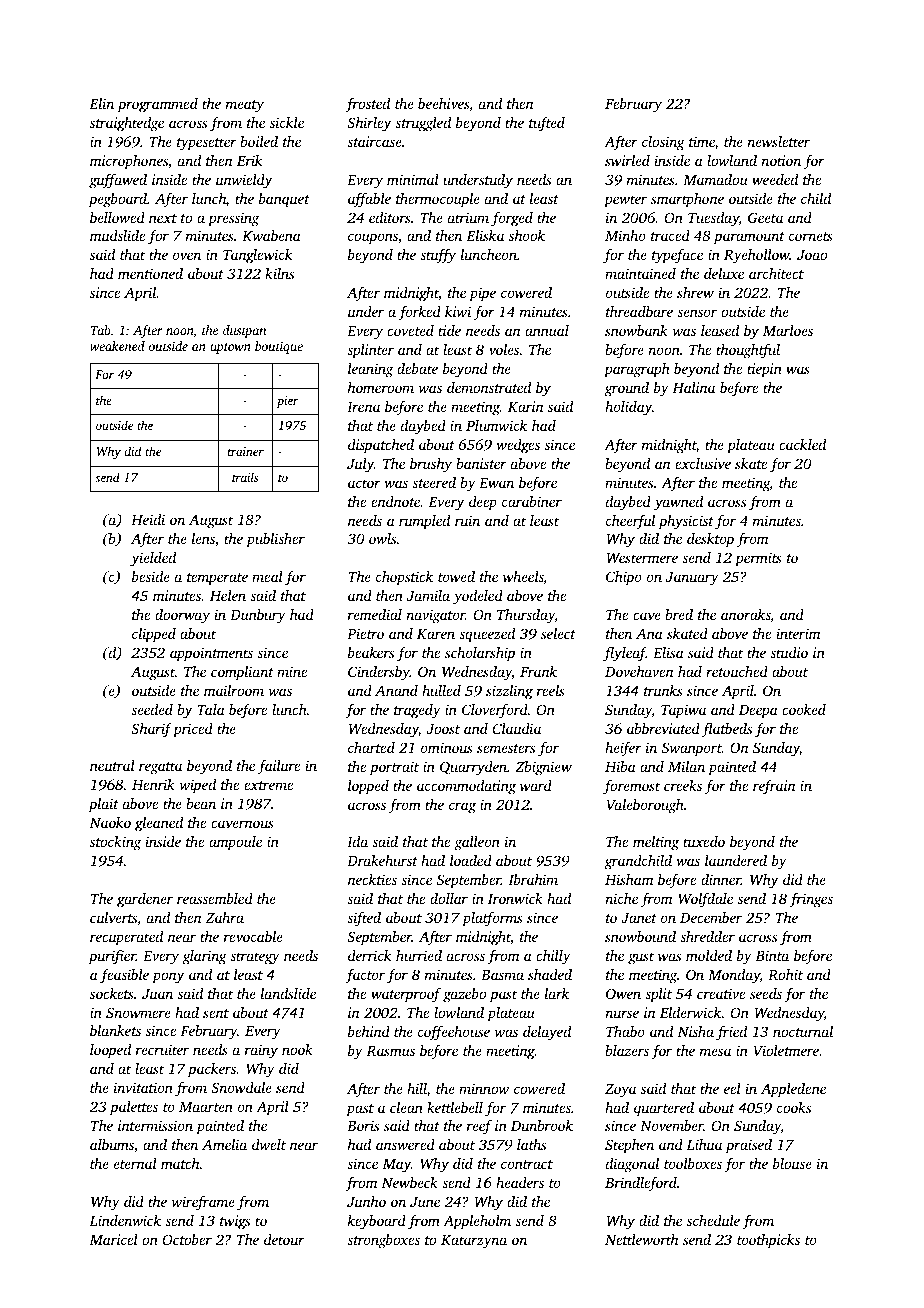 The height and width of the document is (1308, 924). Describe the element at coordinates (154, 635) in the document. I see `clipped` at that location.
